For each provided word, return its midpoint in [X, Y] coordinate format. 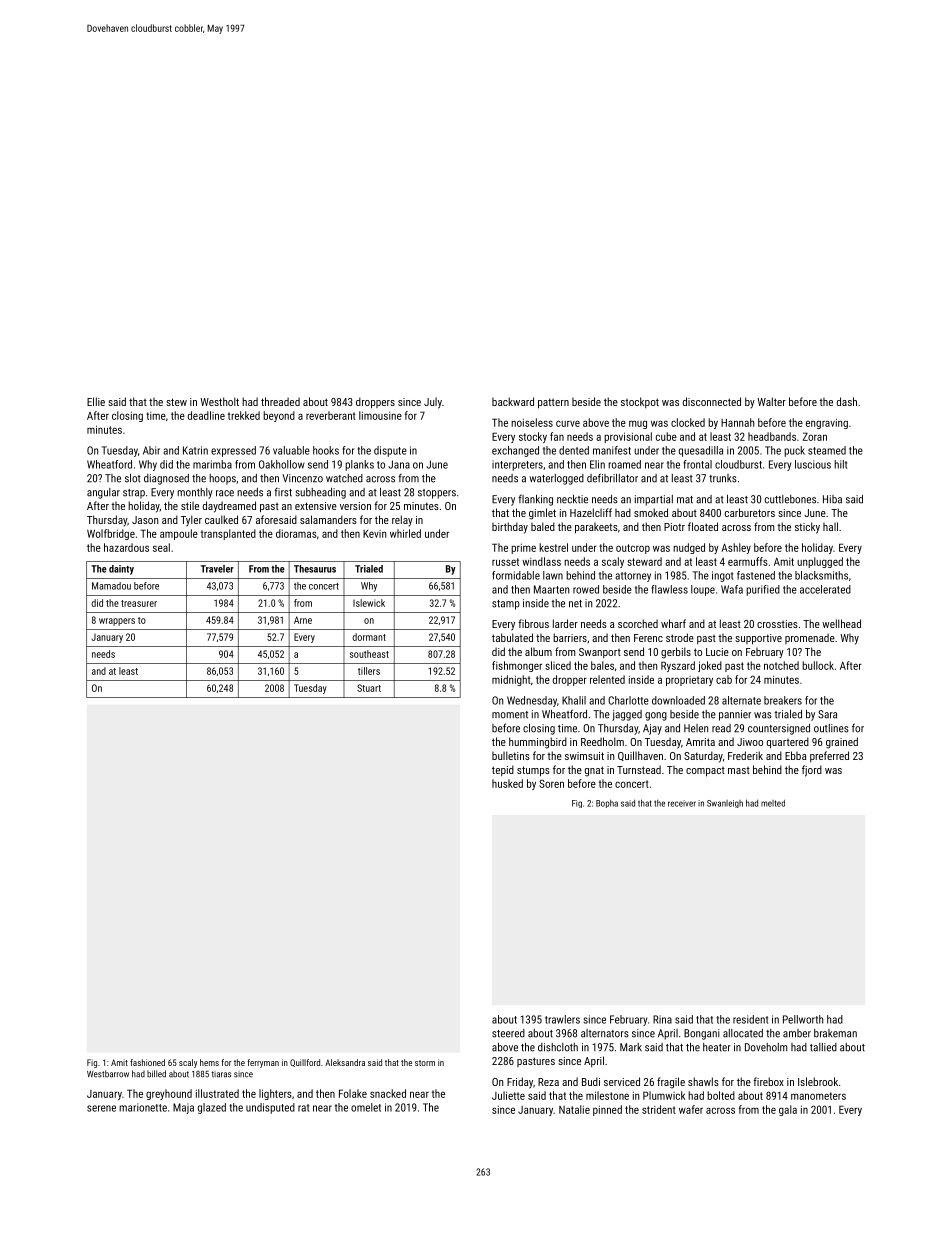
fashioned [147, 1062]
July [433, 403]
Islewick [369, 603]
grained [842, 743]
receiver [682, 803]
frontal [697, 464]
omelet [366, 1107]
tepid [503, 770]
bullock [818, 665]
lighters [275, 1094]
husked [507, 783]
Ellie [96, 401]
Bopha [607, 804]
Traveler [217, 569]
